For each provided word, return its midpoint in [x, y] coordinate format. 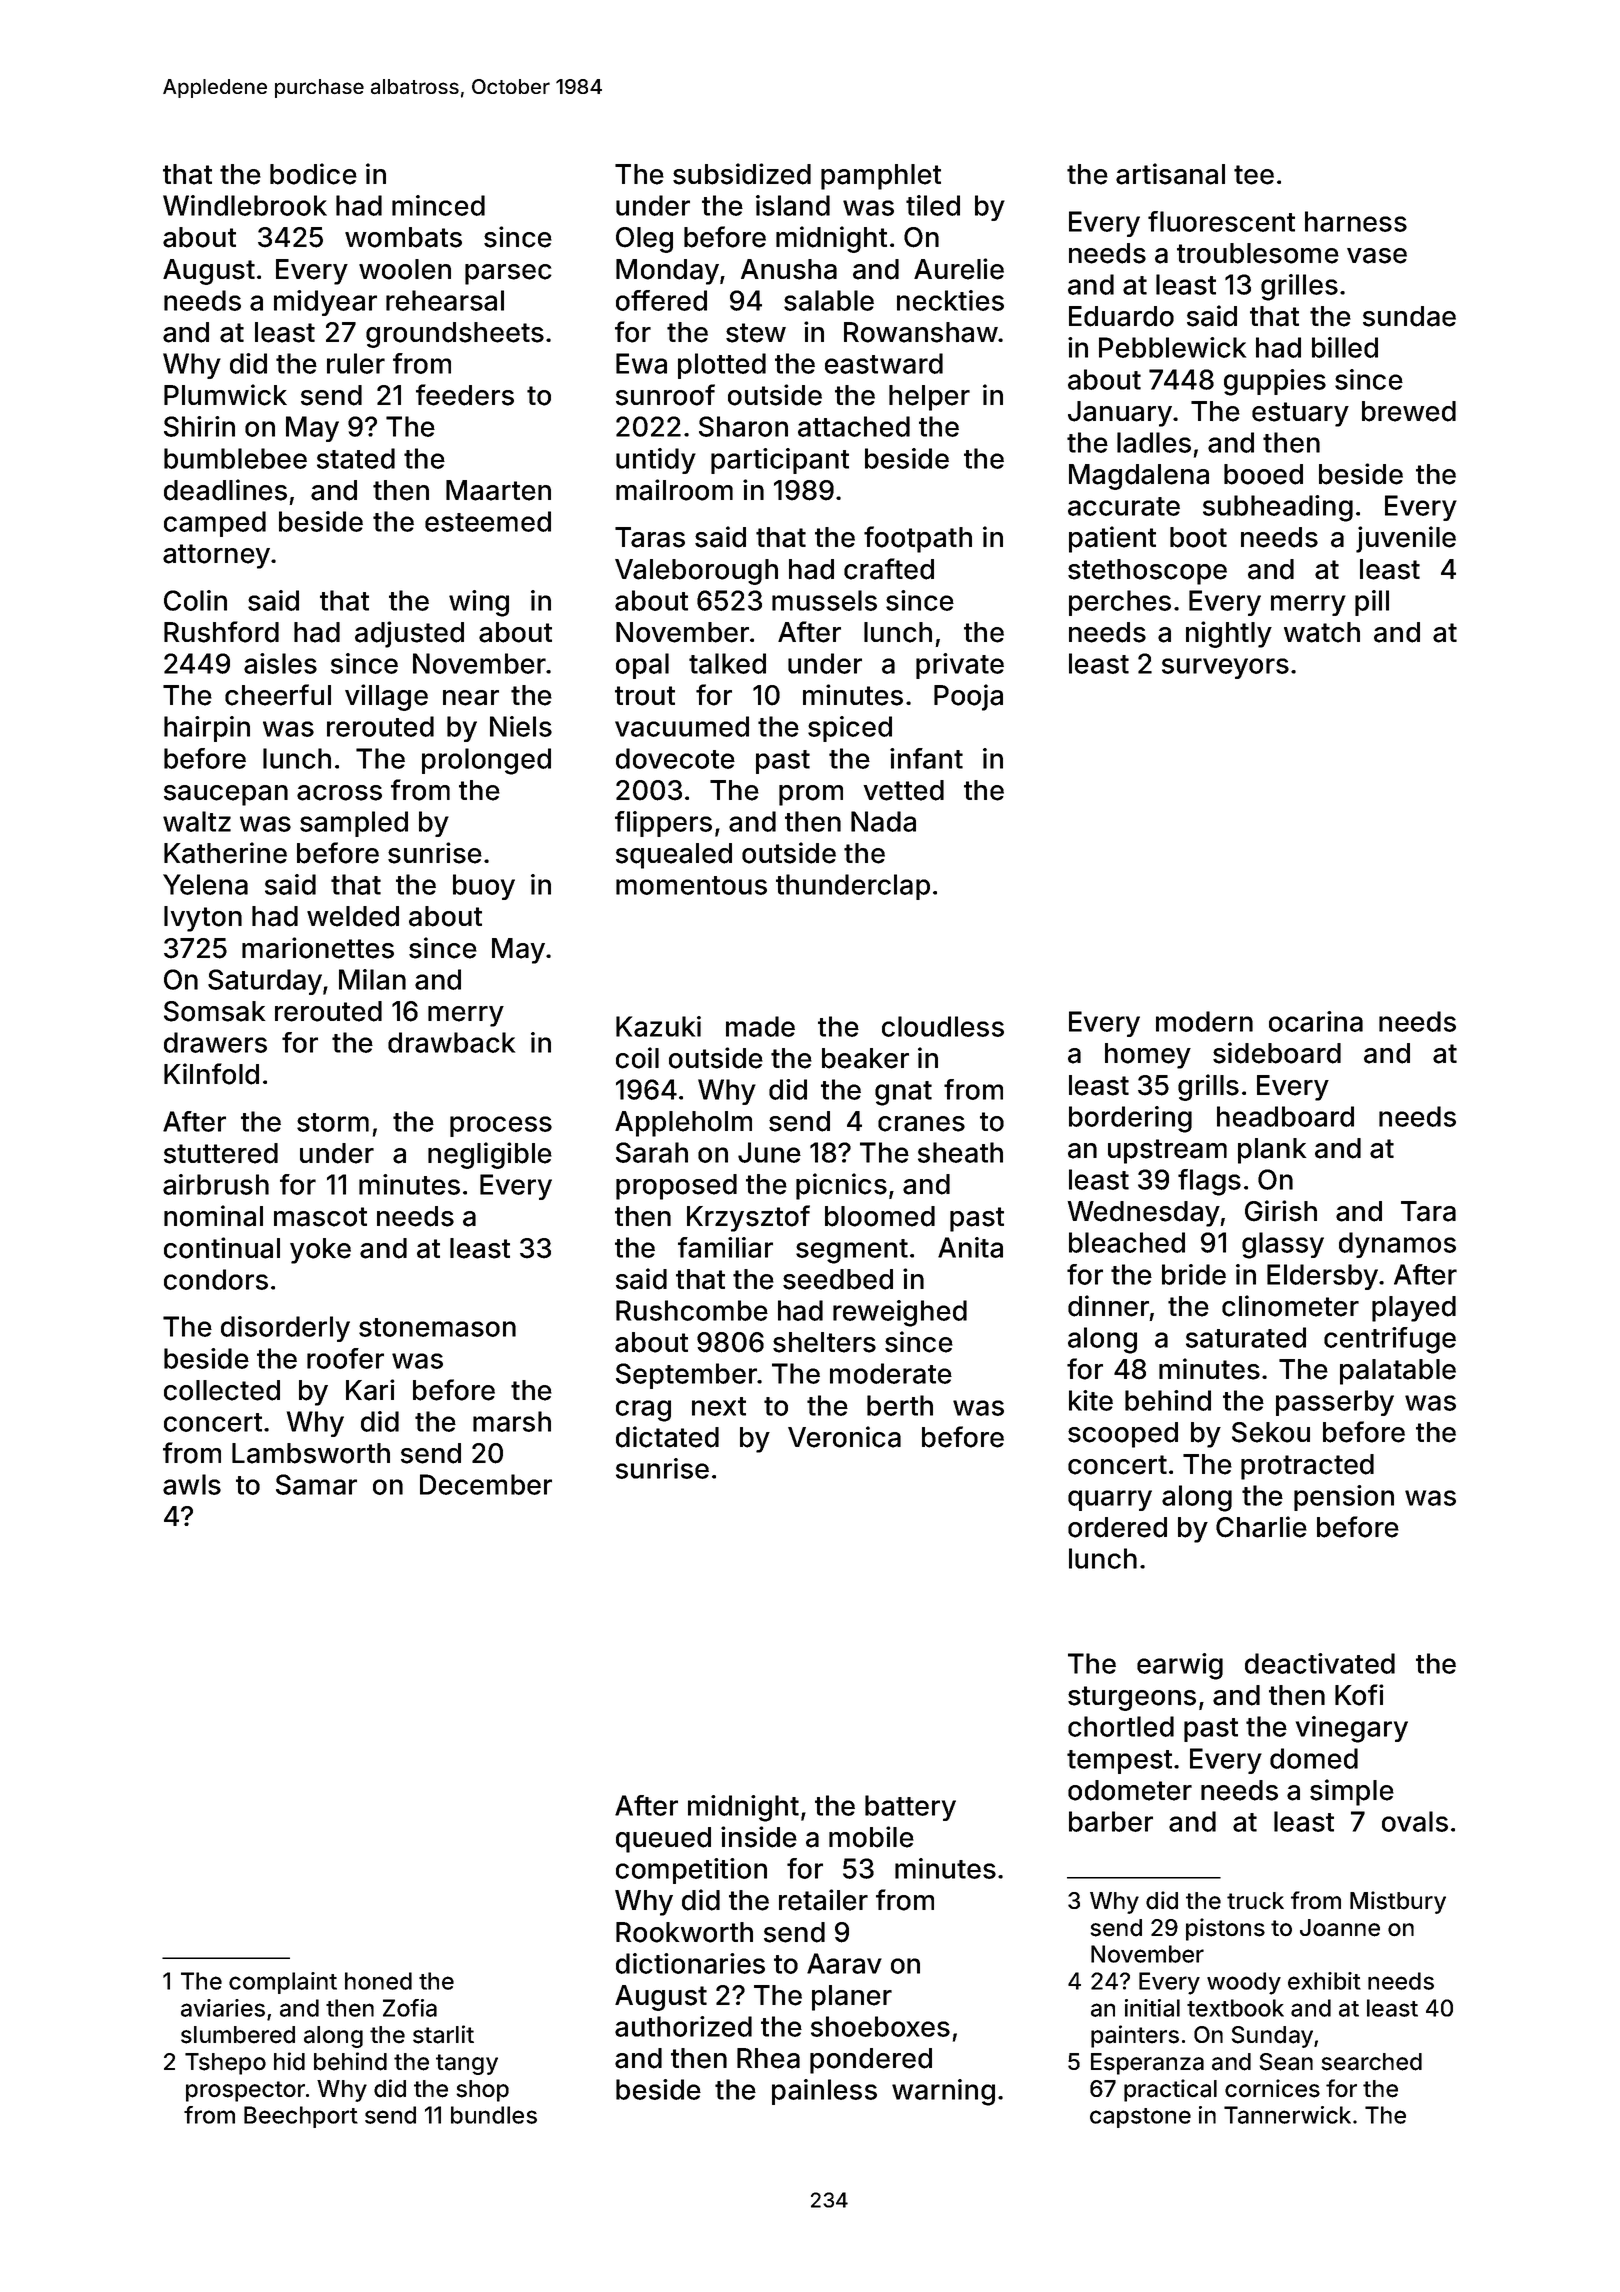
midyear [325, 303]
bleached [1127, 1242]
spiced [850, 729]
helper [929, 398]
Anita [970, 1247]
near [471, 698]
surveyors [1225, 668]
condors [216, 1279]
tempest [1119, 1762]
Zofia [410, 2008]
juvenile [1406, 539]
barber [1111, 1821]
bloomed [880, 1216]
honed [378, 1981]
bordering [1130, 1119]
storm [333, 1122]
